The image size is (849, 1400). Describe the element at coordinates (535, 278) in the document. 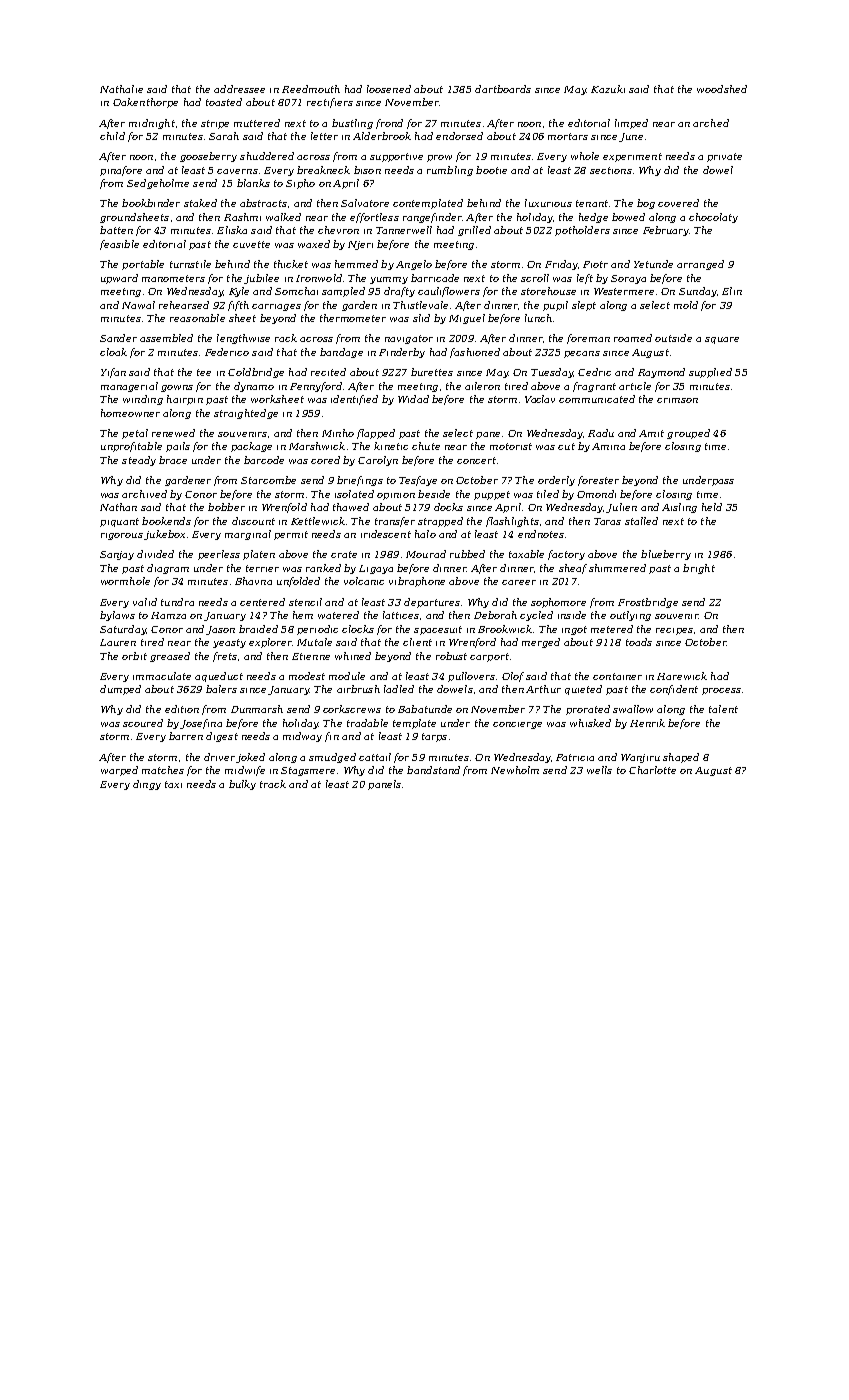

I see `scroll` at that location.
